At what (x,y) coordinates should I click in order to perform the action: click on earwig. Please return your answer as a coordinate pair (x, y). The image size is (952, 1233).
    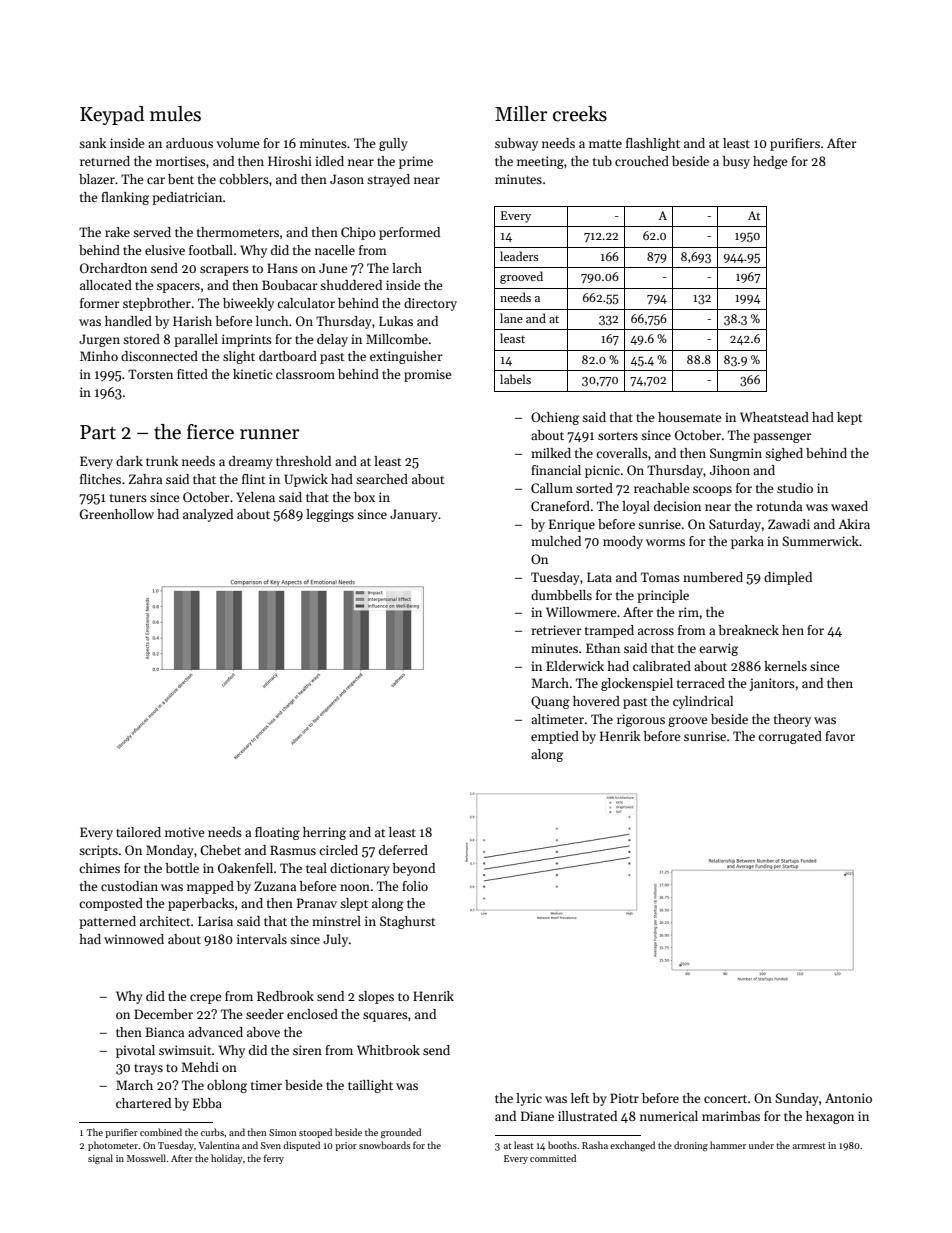
    Looking at the image, I should click on (718, 649).
